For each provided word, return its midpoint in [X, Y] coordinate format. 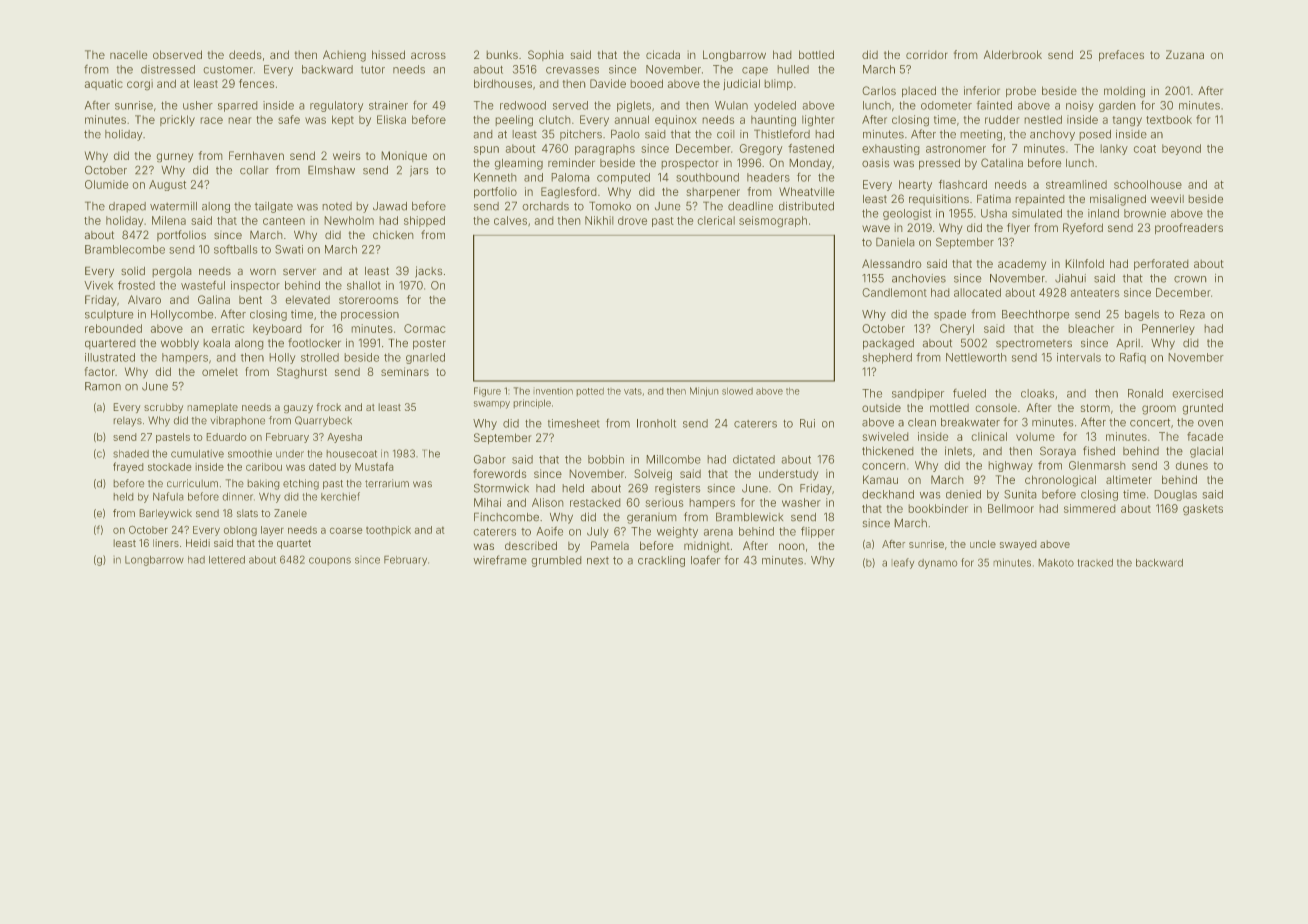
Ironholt [656, 423]
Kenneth [495, 177]
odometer [946, 105]
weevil [1167, 199]
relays [127, 421]
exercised [1197, 393]
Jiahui [1070, 278]
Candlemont [894, 292]
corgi [140, 85]
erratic [227, 328]
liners [166, 543]
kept [343, 120]
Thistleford [782, 134]
